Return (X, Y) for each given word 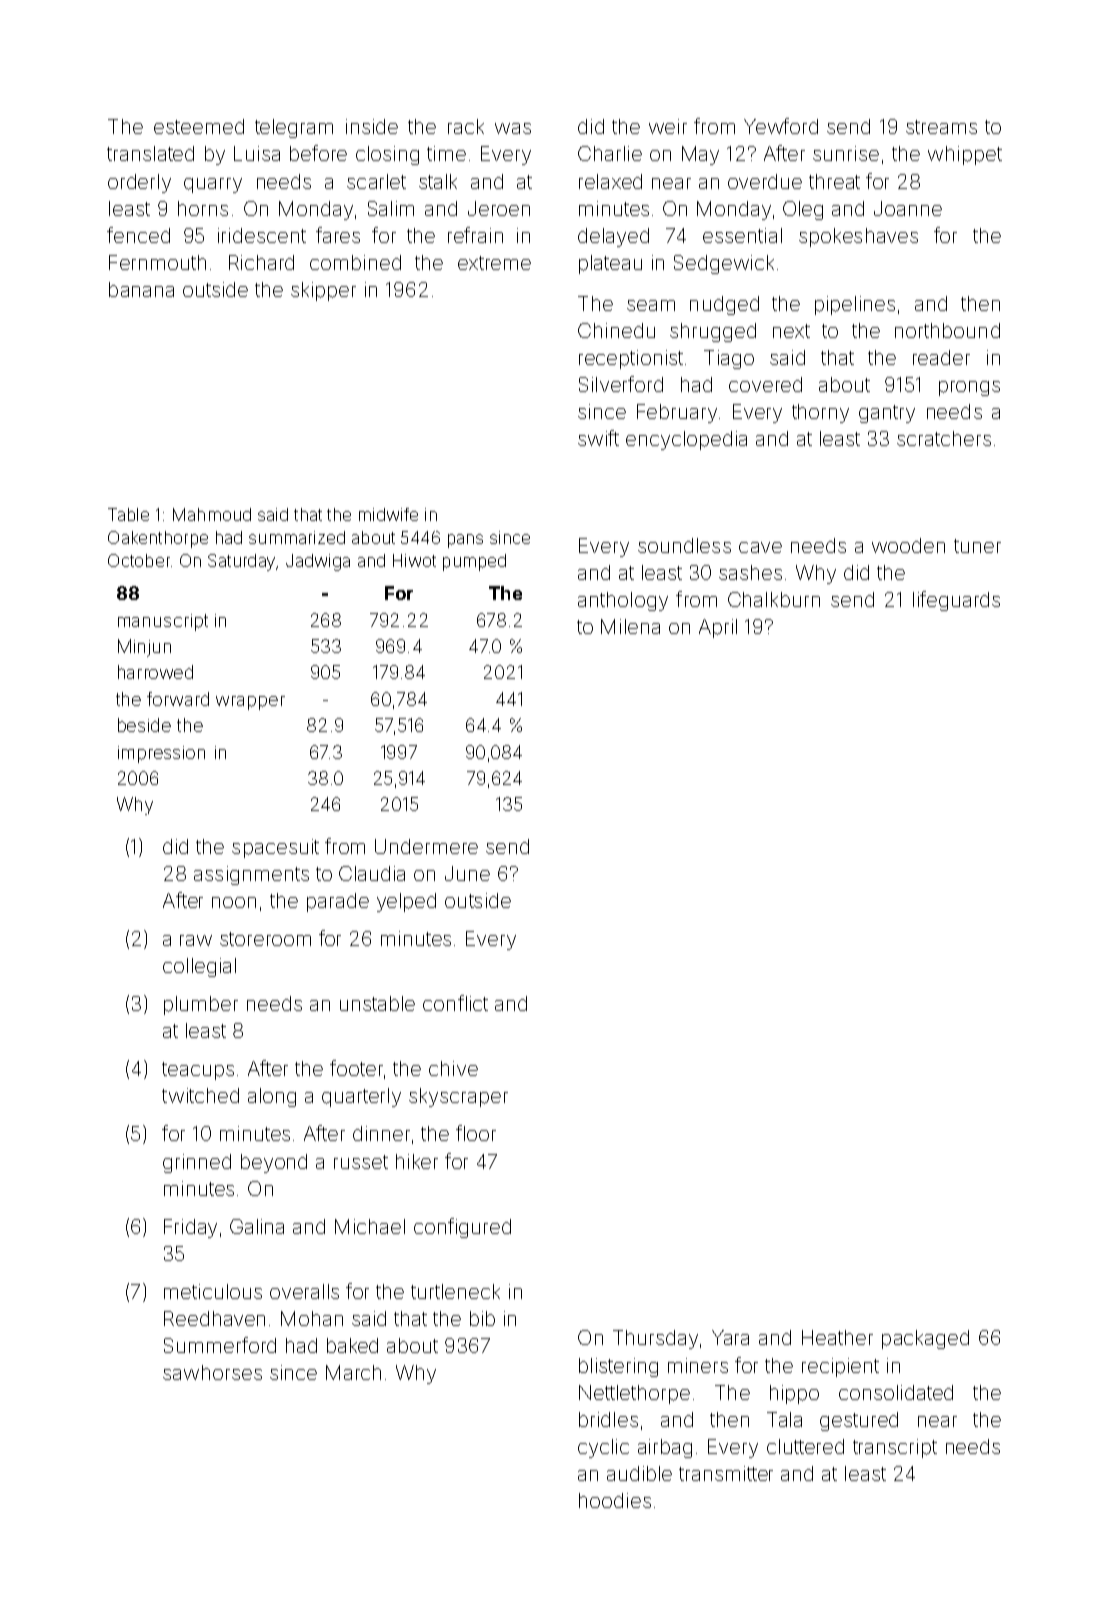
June (467, 873)
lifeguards (956, 601)
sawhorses (212, 1372)
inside (372, 126)
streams (941, 127)
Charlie (610, 153)
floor (476, 1133)
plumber (201, 1005)
